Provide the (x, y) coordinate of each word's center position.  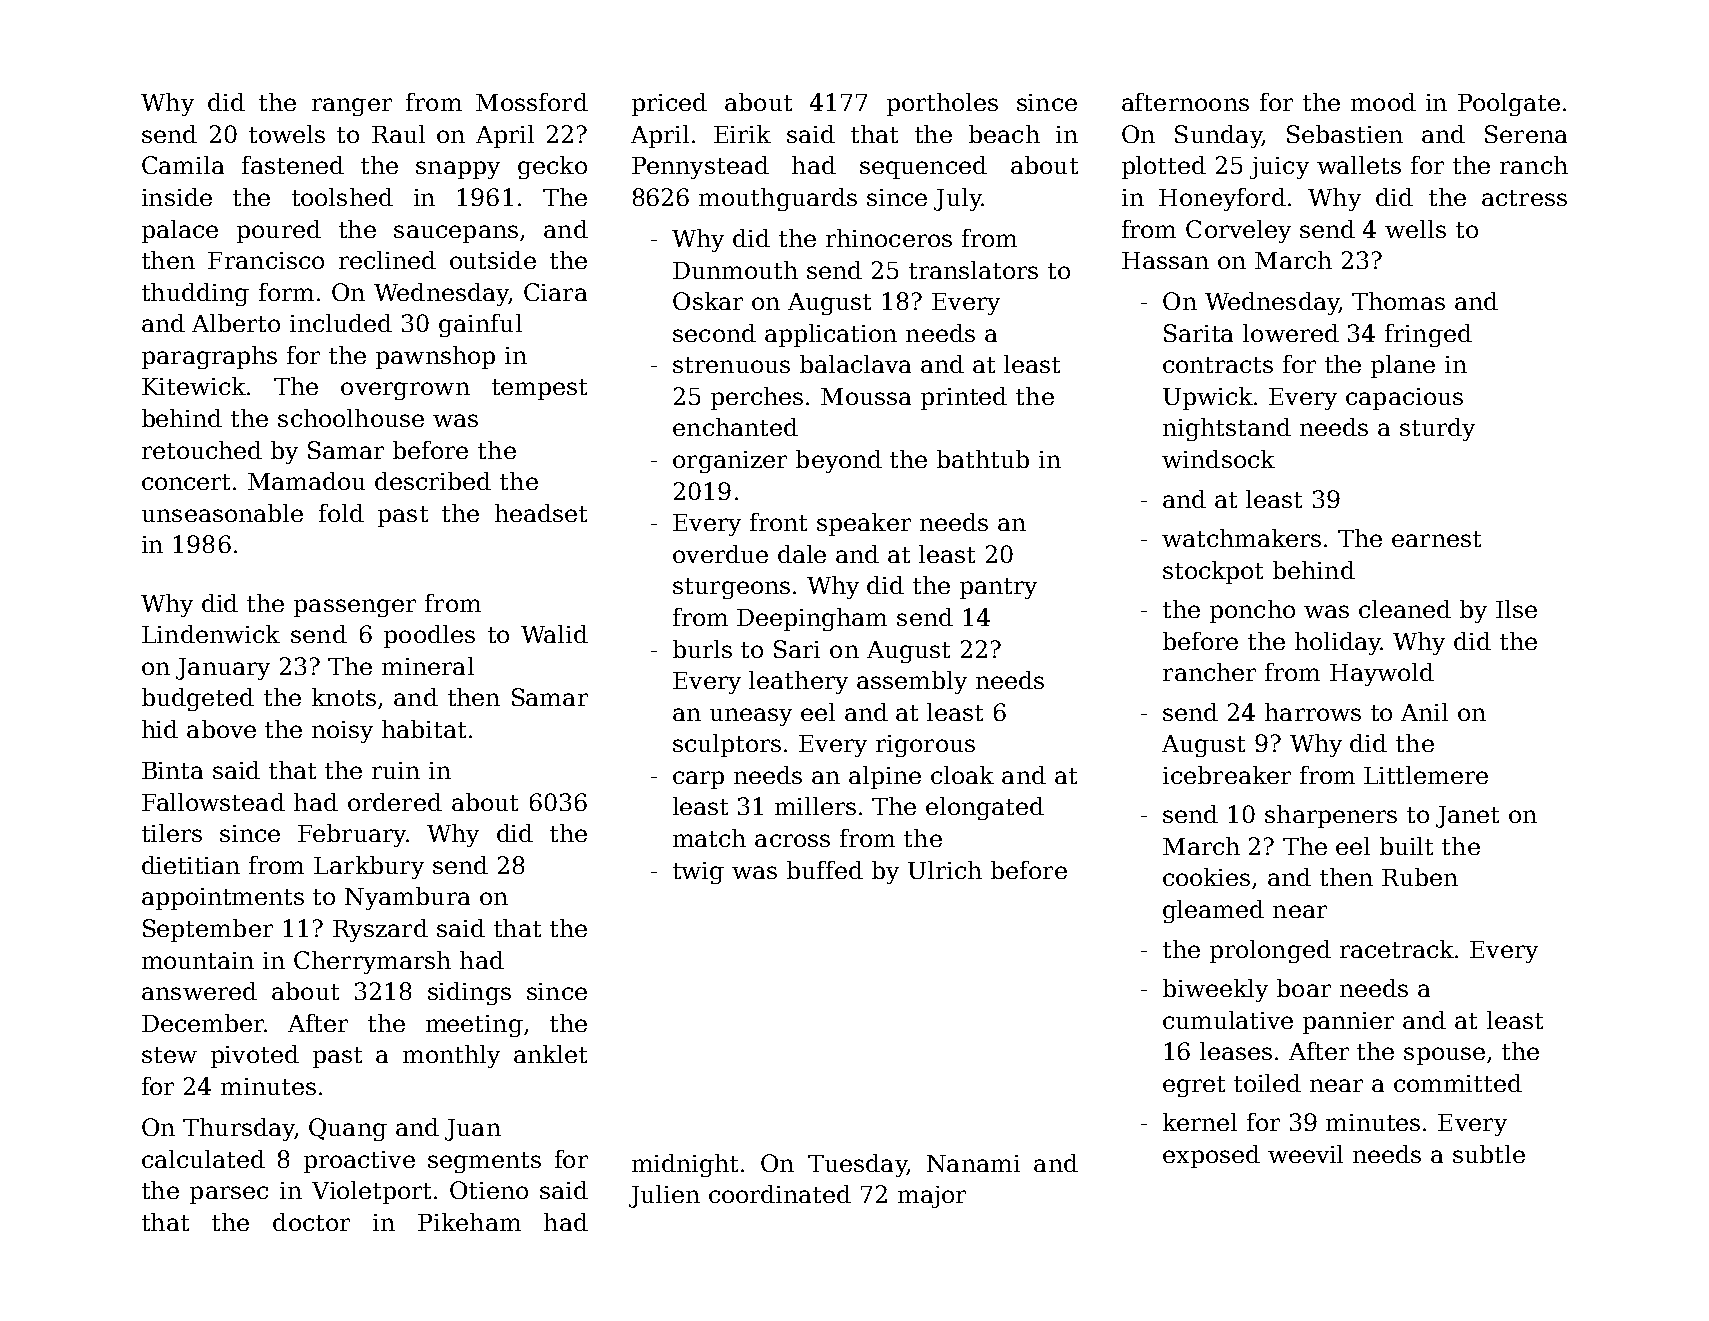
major (932, 1197)
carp (698, 780)
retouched (202, 450)
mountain (198, 960)
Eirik (742, 134)
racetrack (1397, 949)
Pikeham (469, 1222)
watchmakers (1241, 538)
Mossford (532, 102)
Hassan (1165, 260)
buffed (825, 870)
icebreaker (1227, 775)
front (778, 522)
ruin (396, 770)
